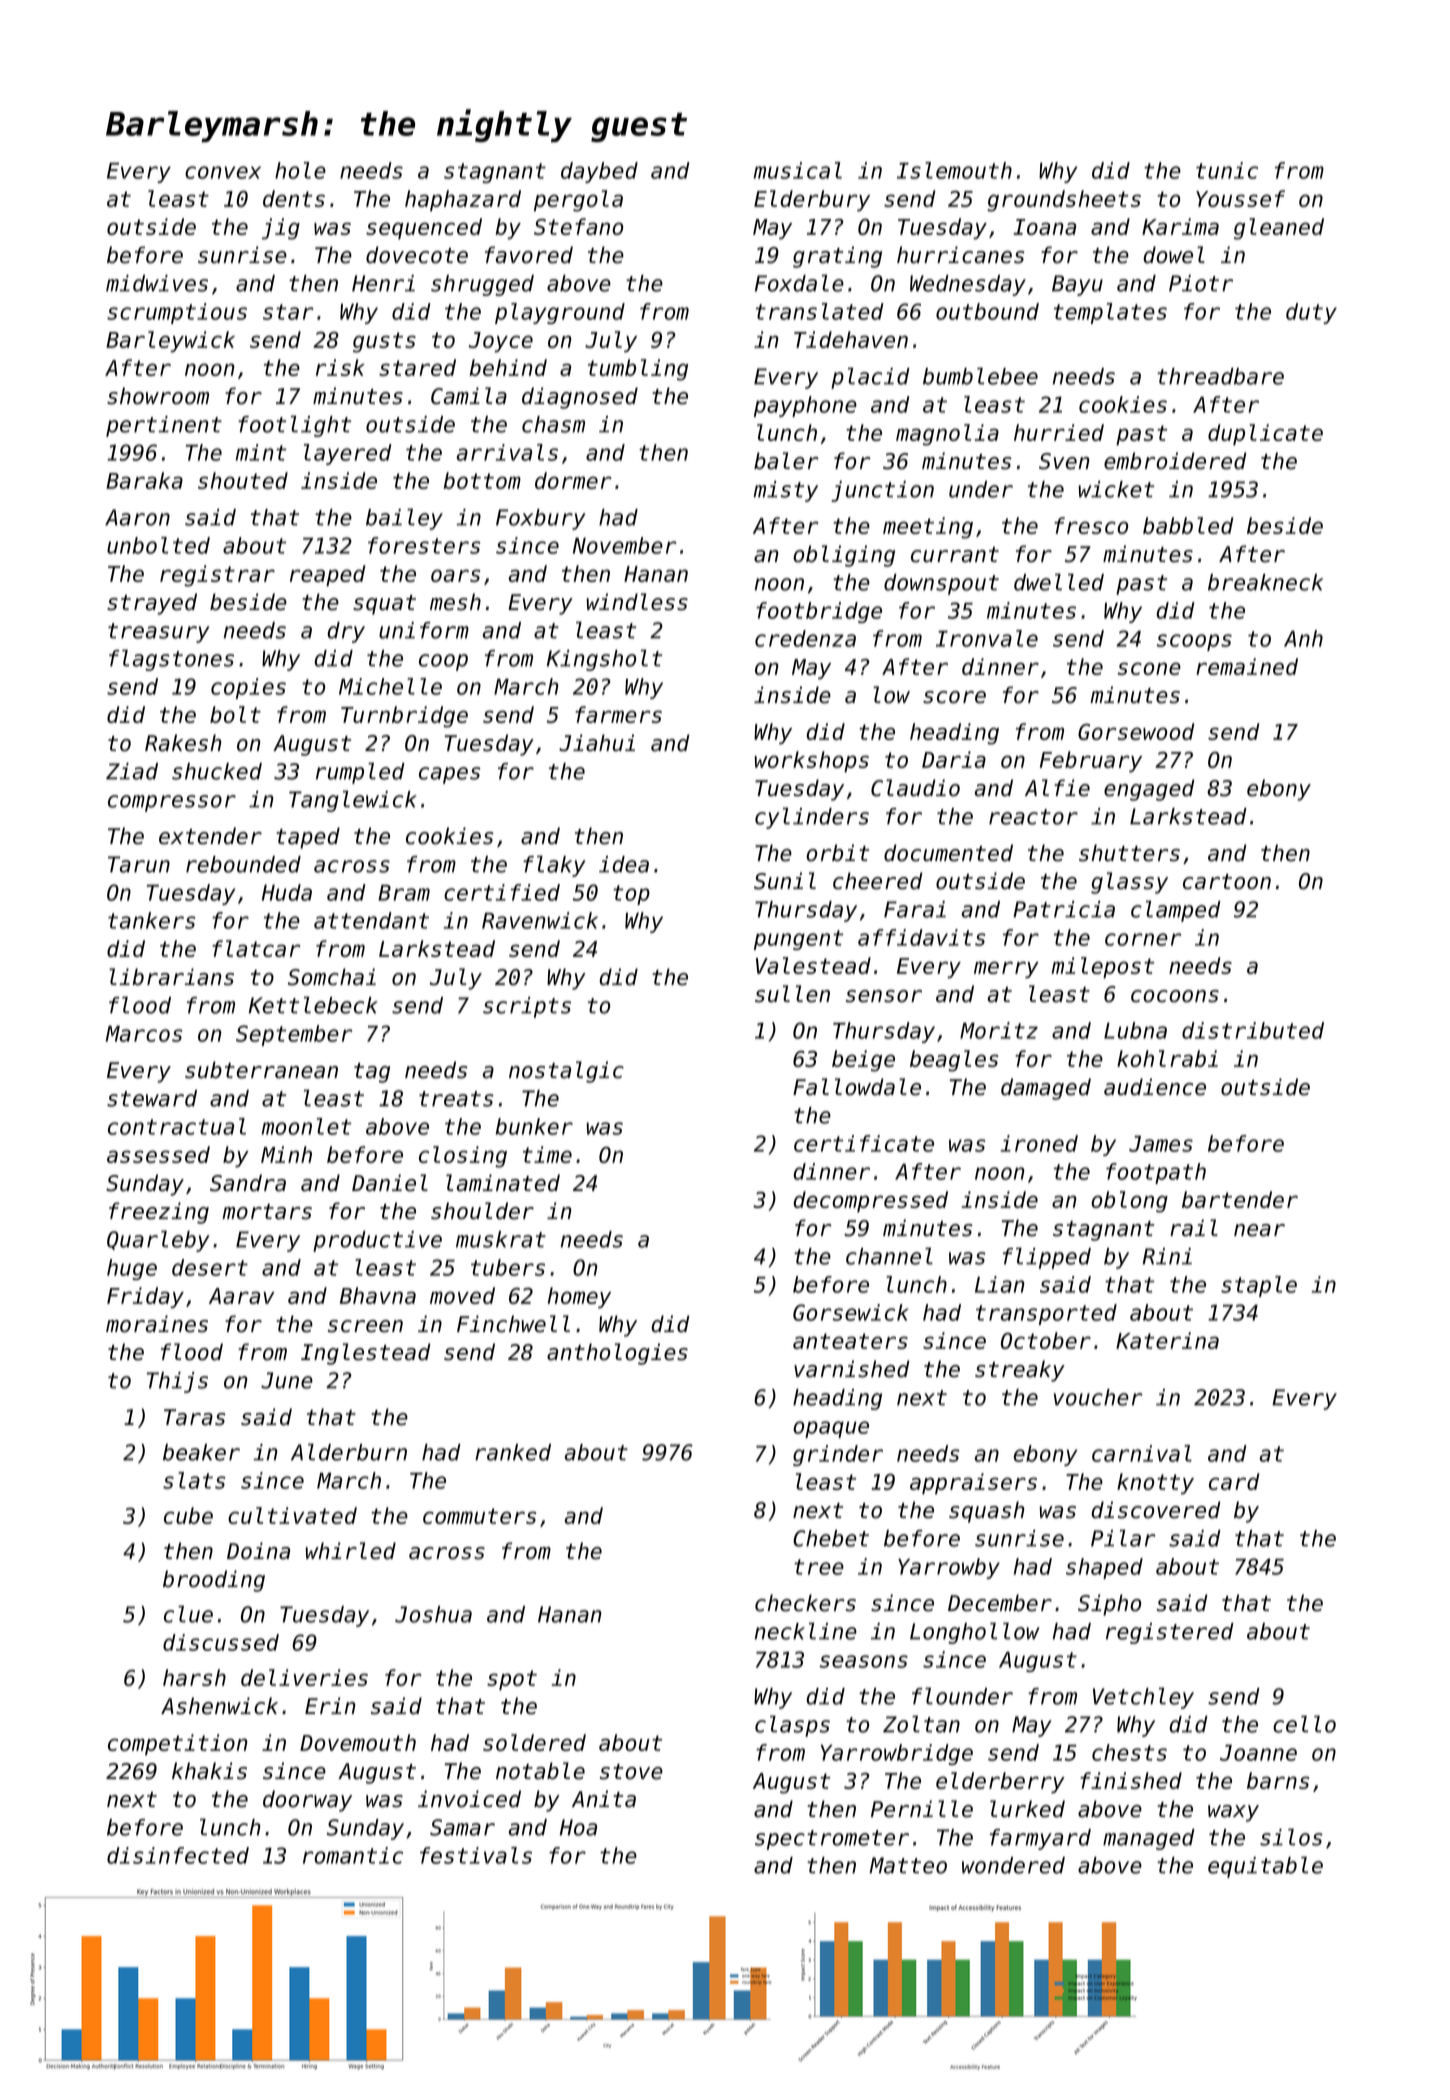 The width and height of the screenshot is (1450, 2100). I want to click on Islemouth, so click(954, 170).
